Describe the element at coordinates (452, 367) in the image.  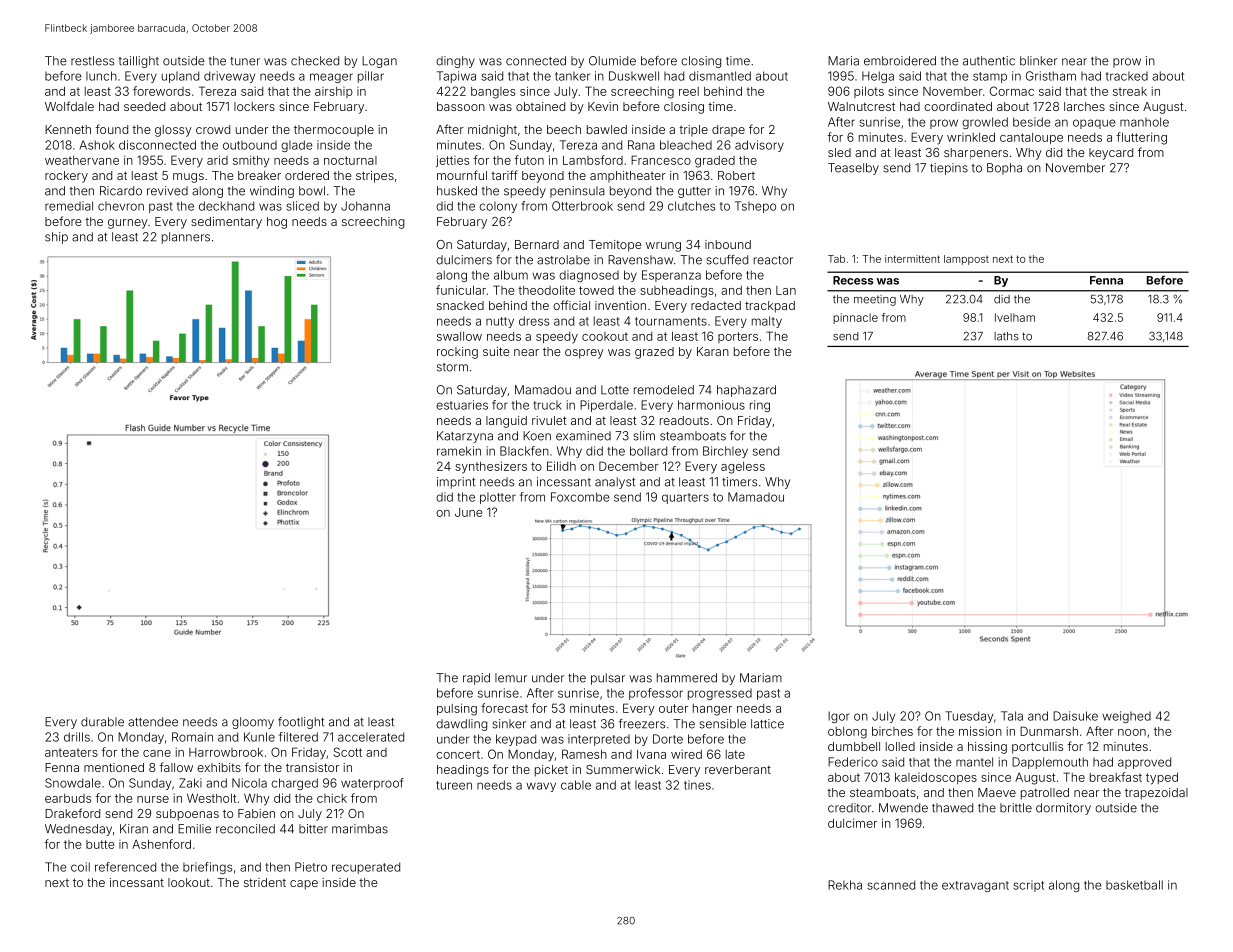
I see `storm` at that location.
